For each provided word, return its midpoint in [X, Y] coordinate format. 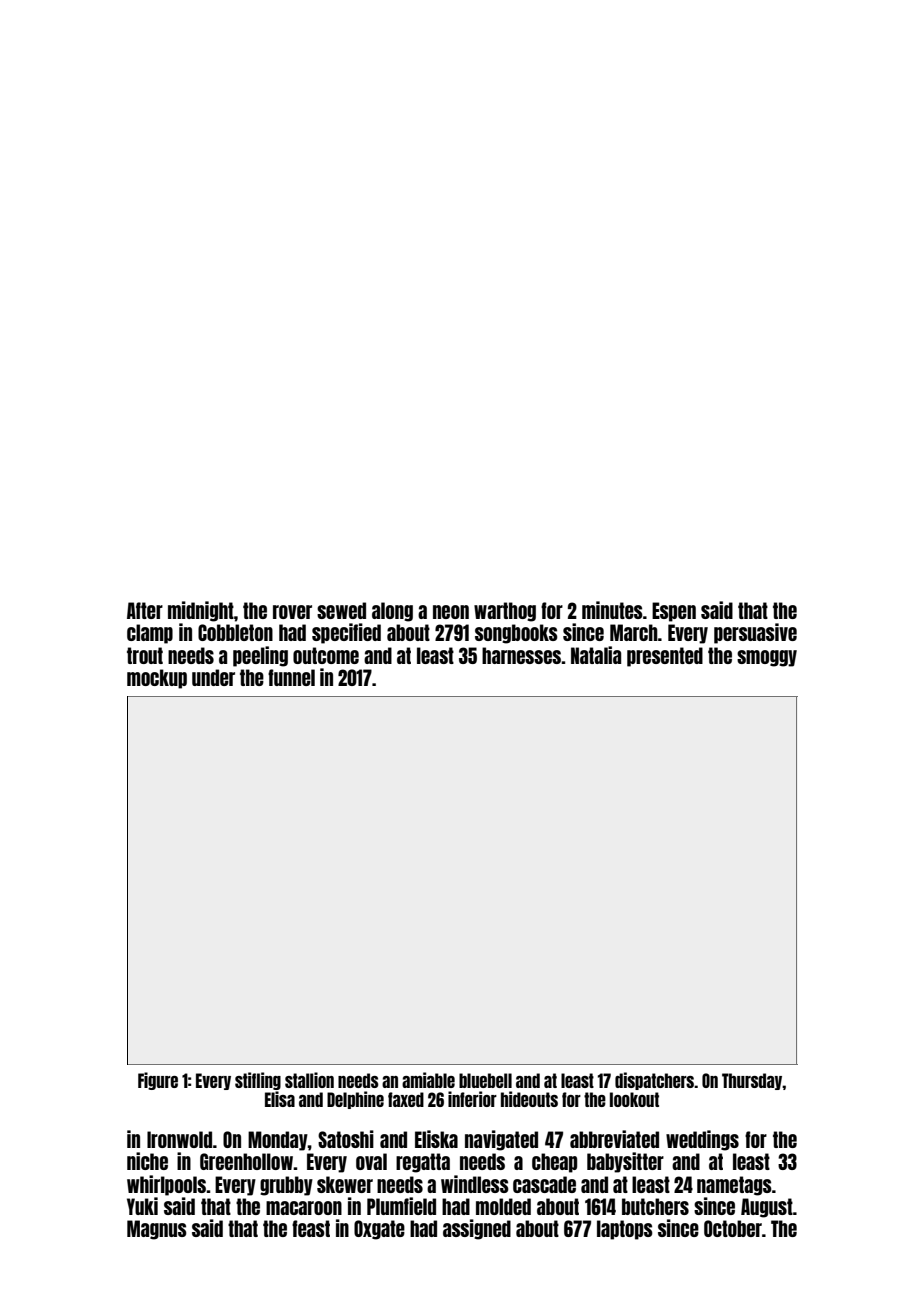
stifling [258, 1081]
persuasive [755, 633]
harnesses [521, 655]
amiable [428, 1080]
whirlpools [167, 1185]
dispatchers [655, 1081]
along [392, 612]
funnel [291, 677]
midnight [201, 611]
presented [665, 657]
